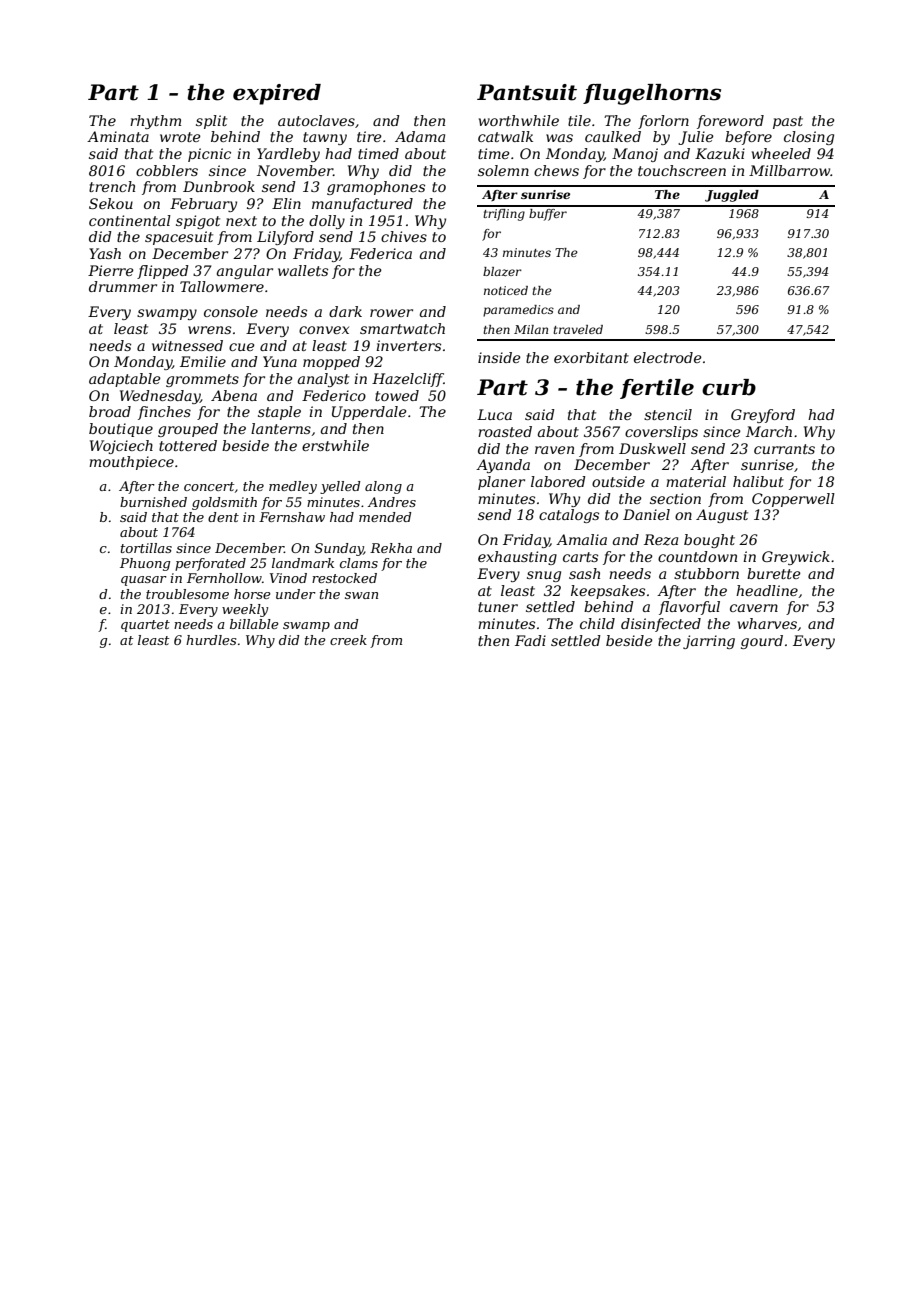 This screenshot has width=924, height=1308. I want to click on creek, so click(348, 640).
